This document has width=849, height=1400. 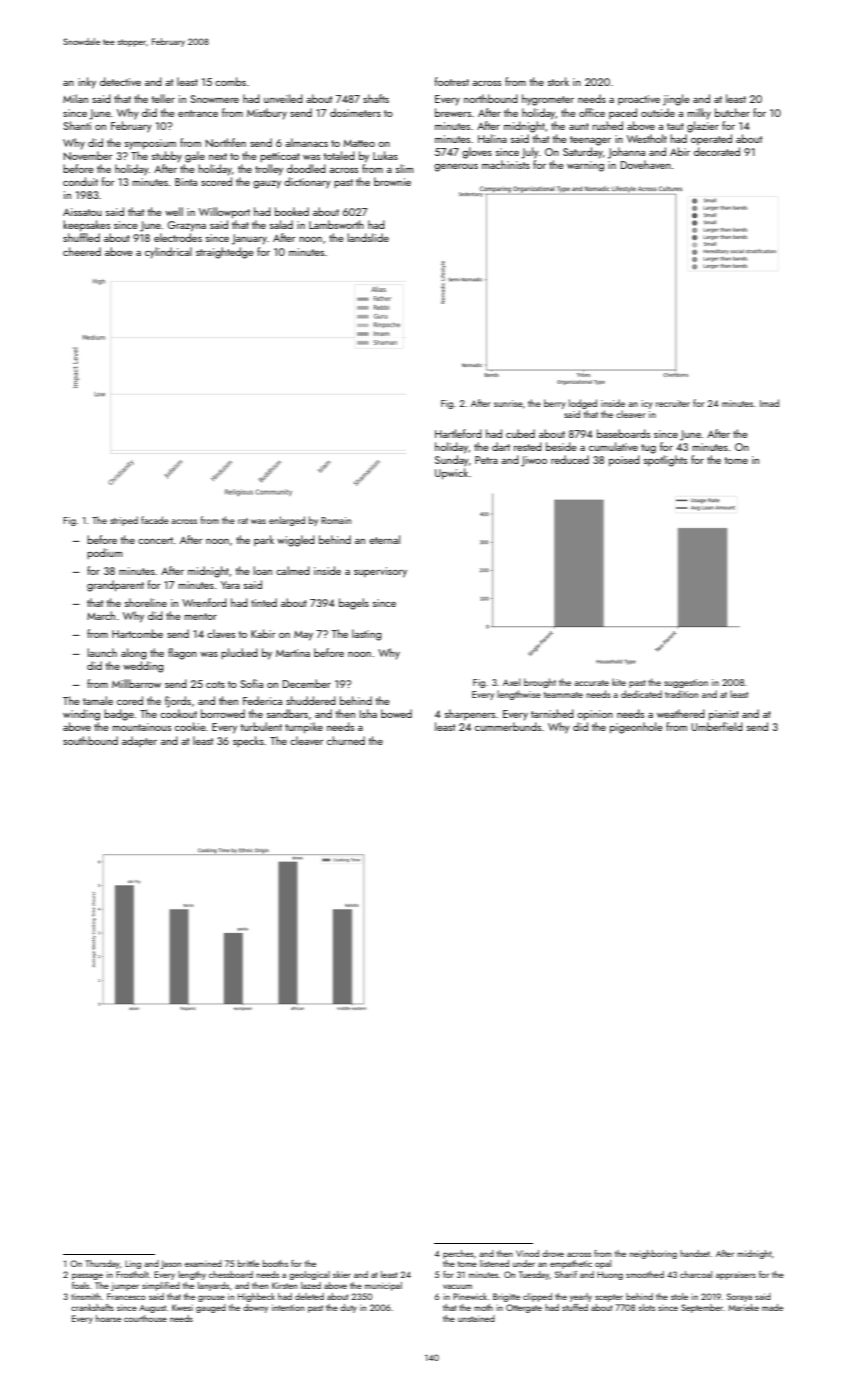 I want to click on examined, so click(x=203, y=1263).
